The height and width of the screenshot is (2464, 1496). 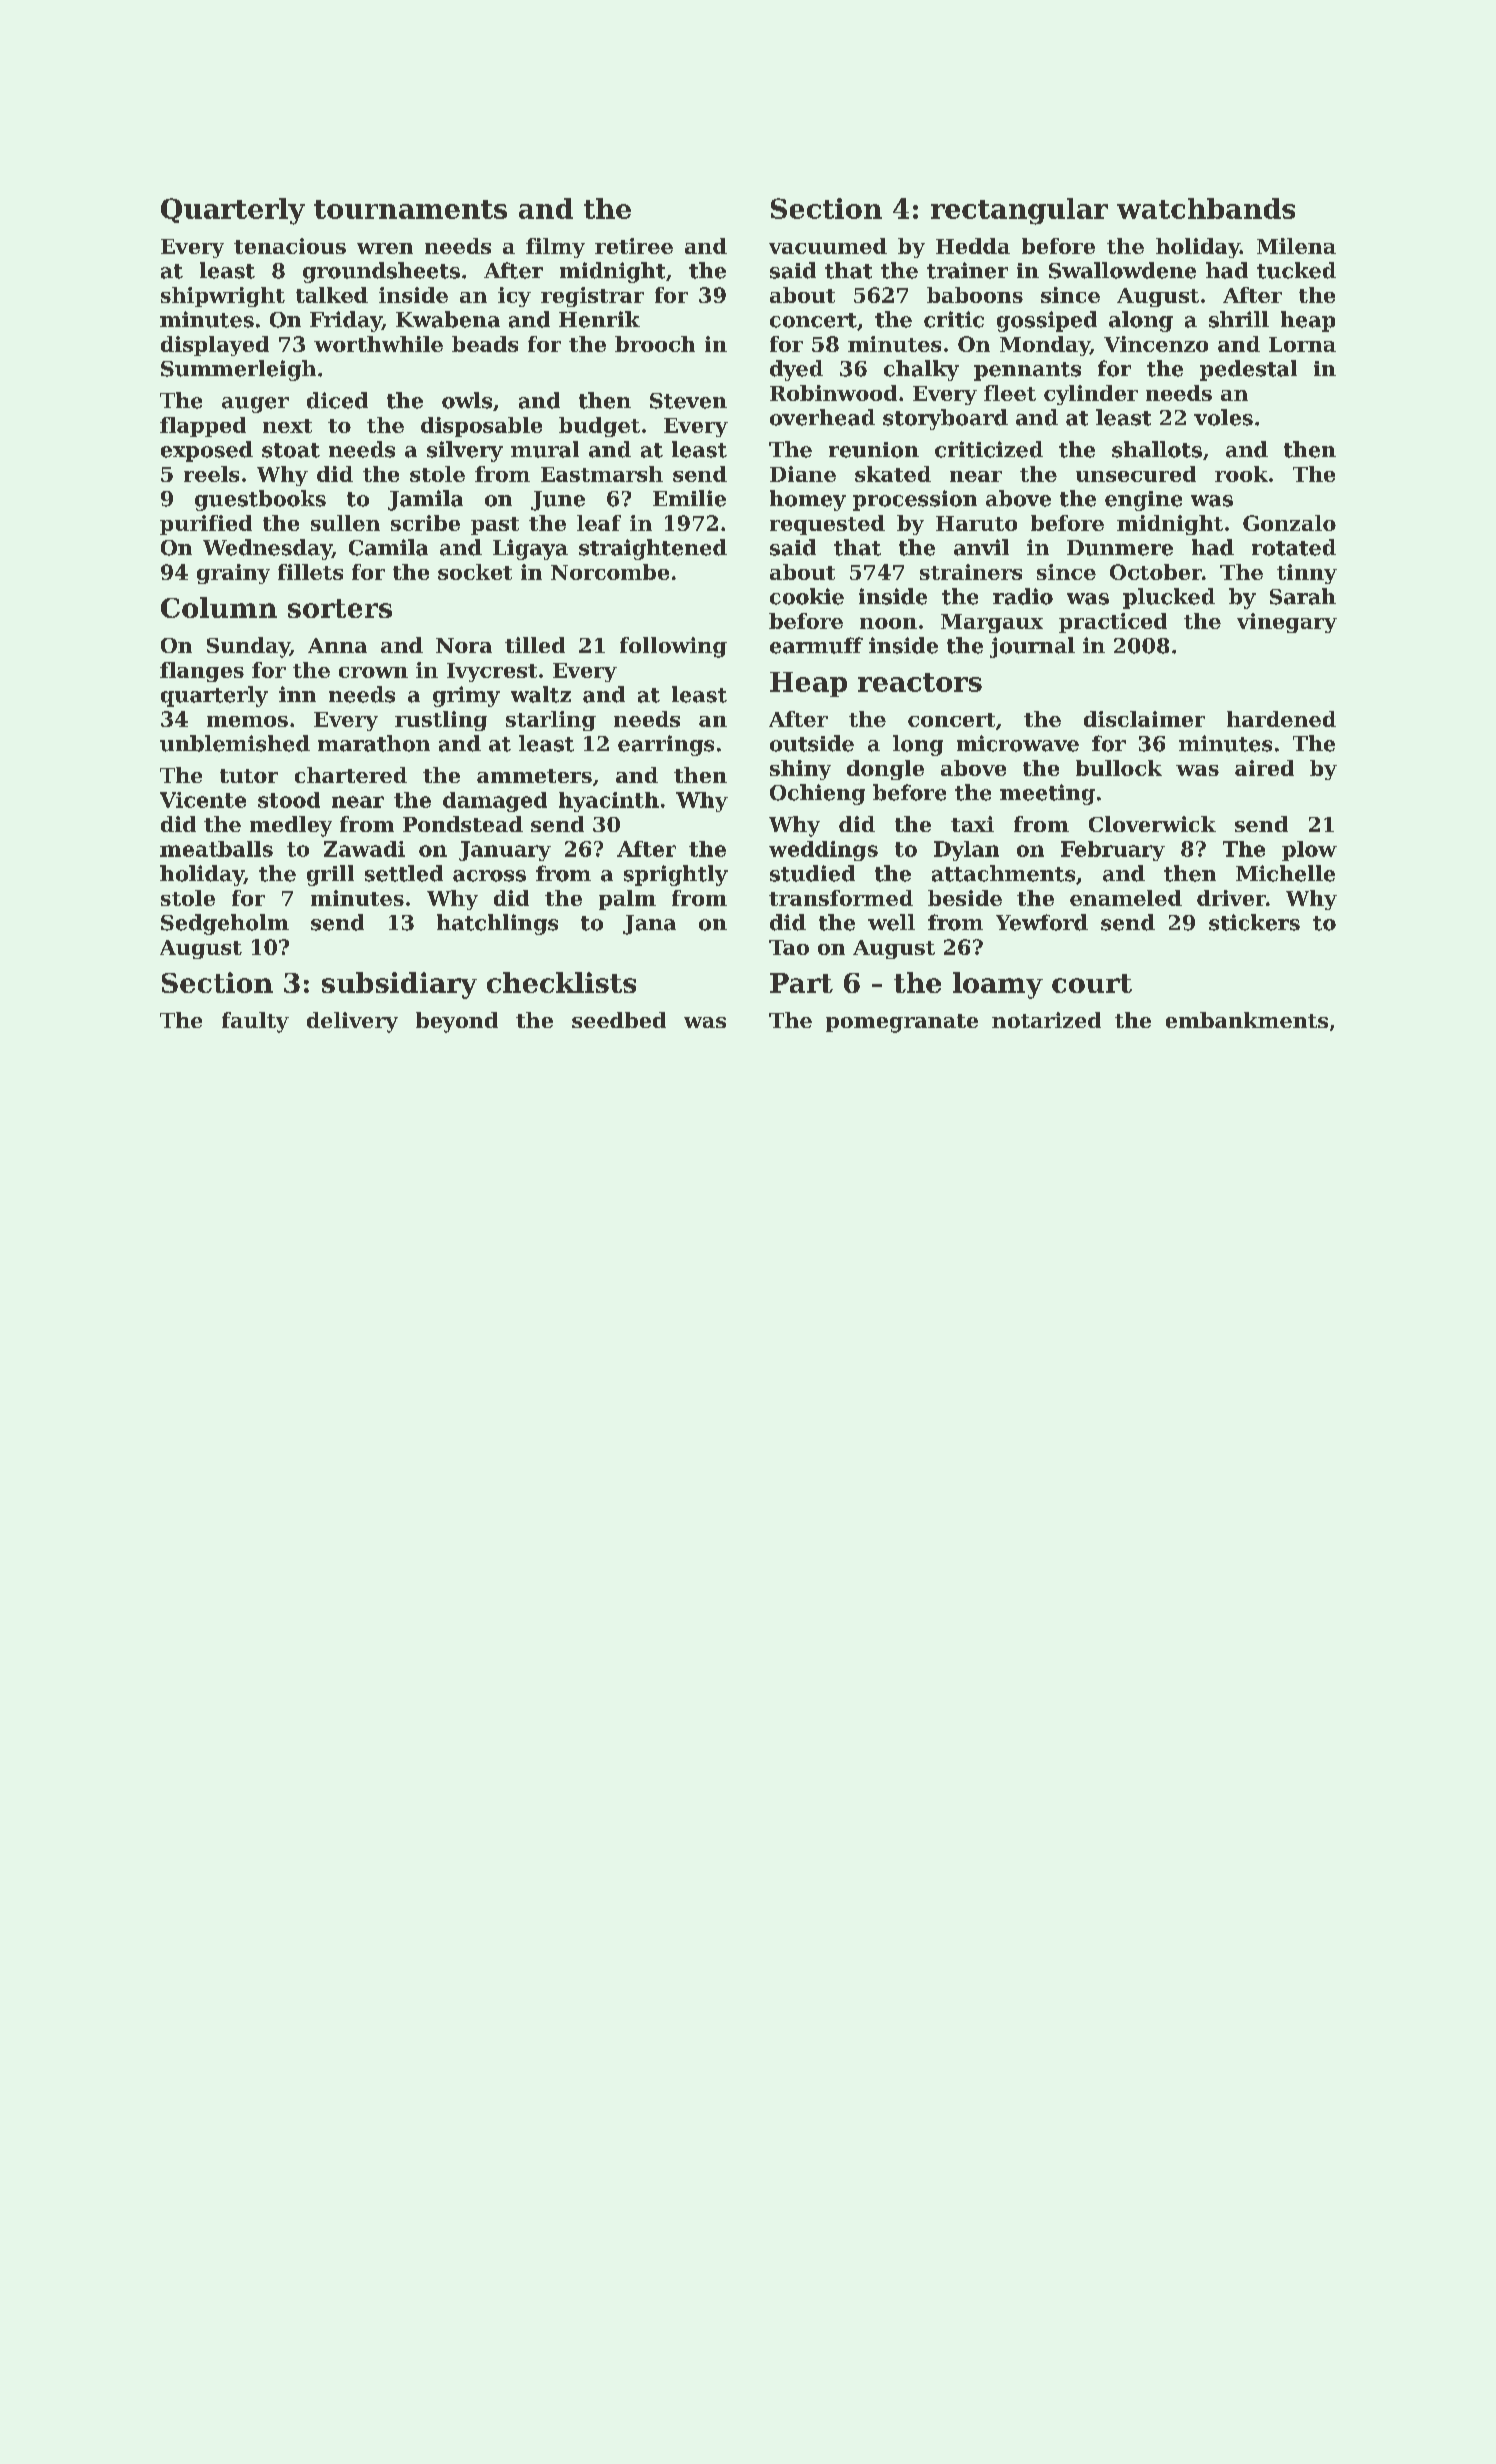 I want to click on rectangular, so click(x=1019, y=211).
